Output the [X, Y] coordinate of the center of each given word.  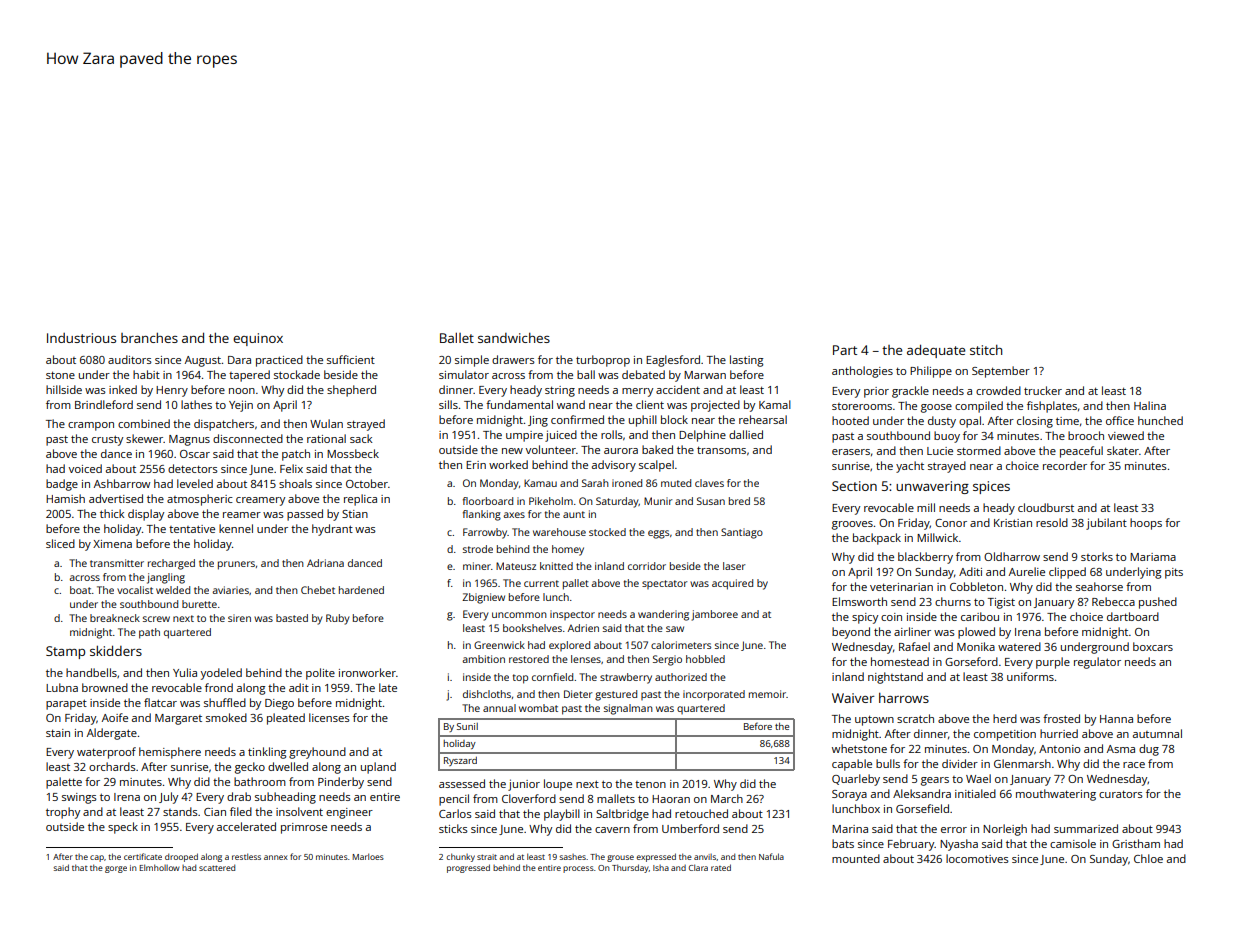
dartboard [1133, 616]
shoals [295, 483]
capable [852, 765]
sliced [60, 543]
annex [276, 857]
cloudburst [1046, 507]
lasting [746, 361]
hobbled [705, 659]
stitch [986, 350]
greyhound [317, 753]
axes [514, 515]
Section [854, 486]
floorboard [488, 501]
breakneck [115, 618]
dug [1149, 750]
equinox [258, 339]
